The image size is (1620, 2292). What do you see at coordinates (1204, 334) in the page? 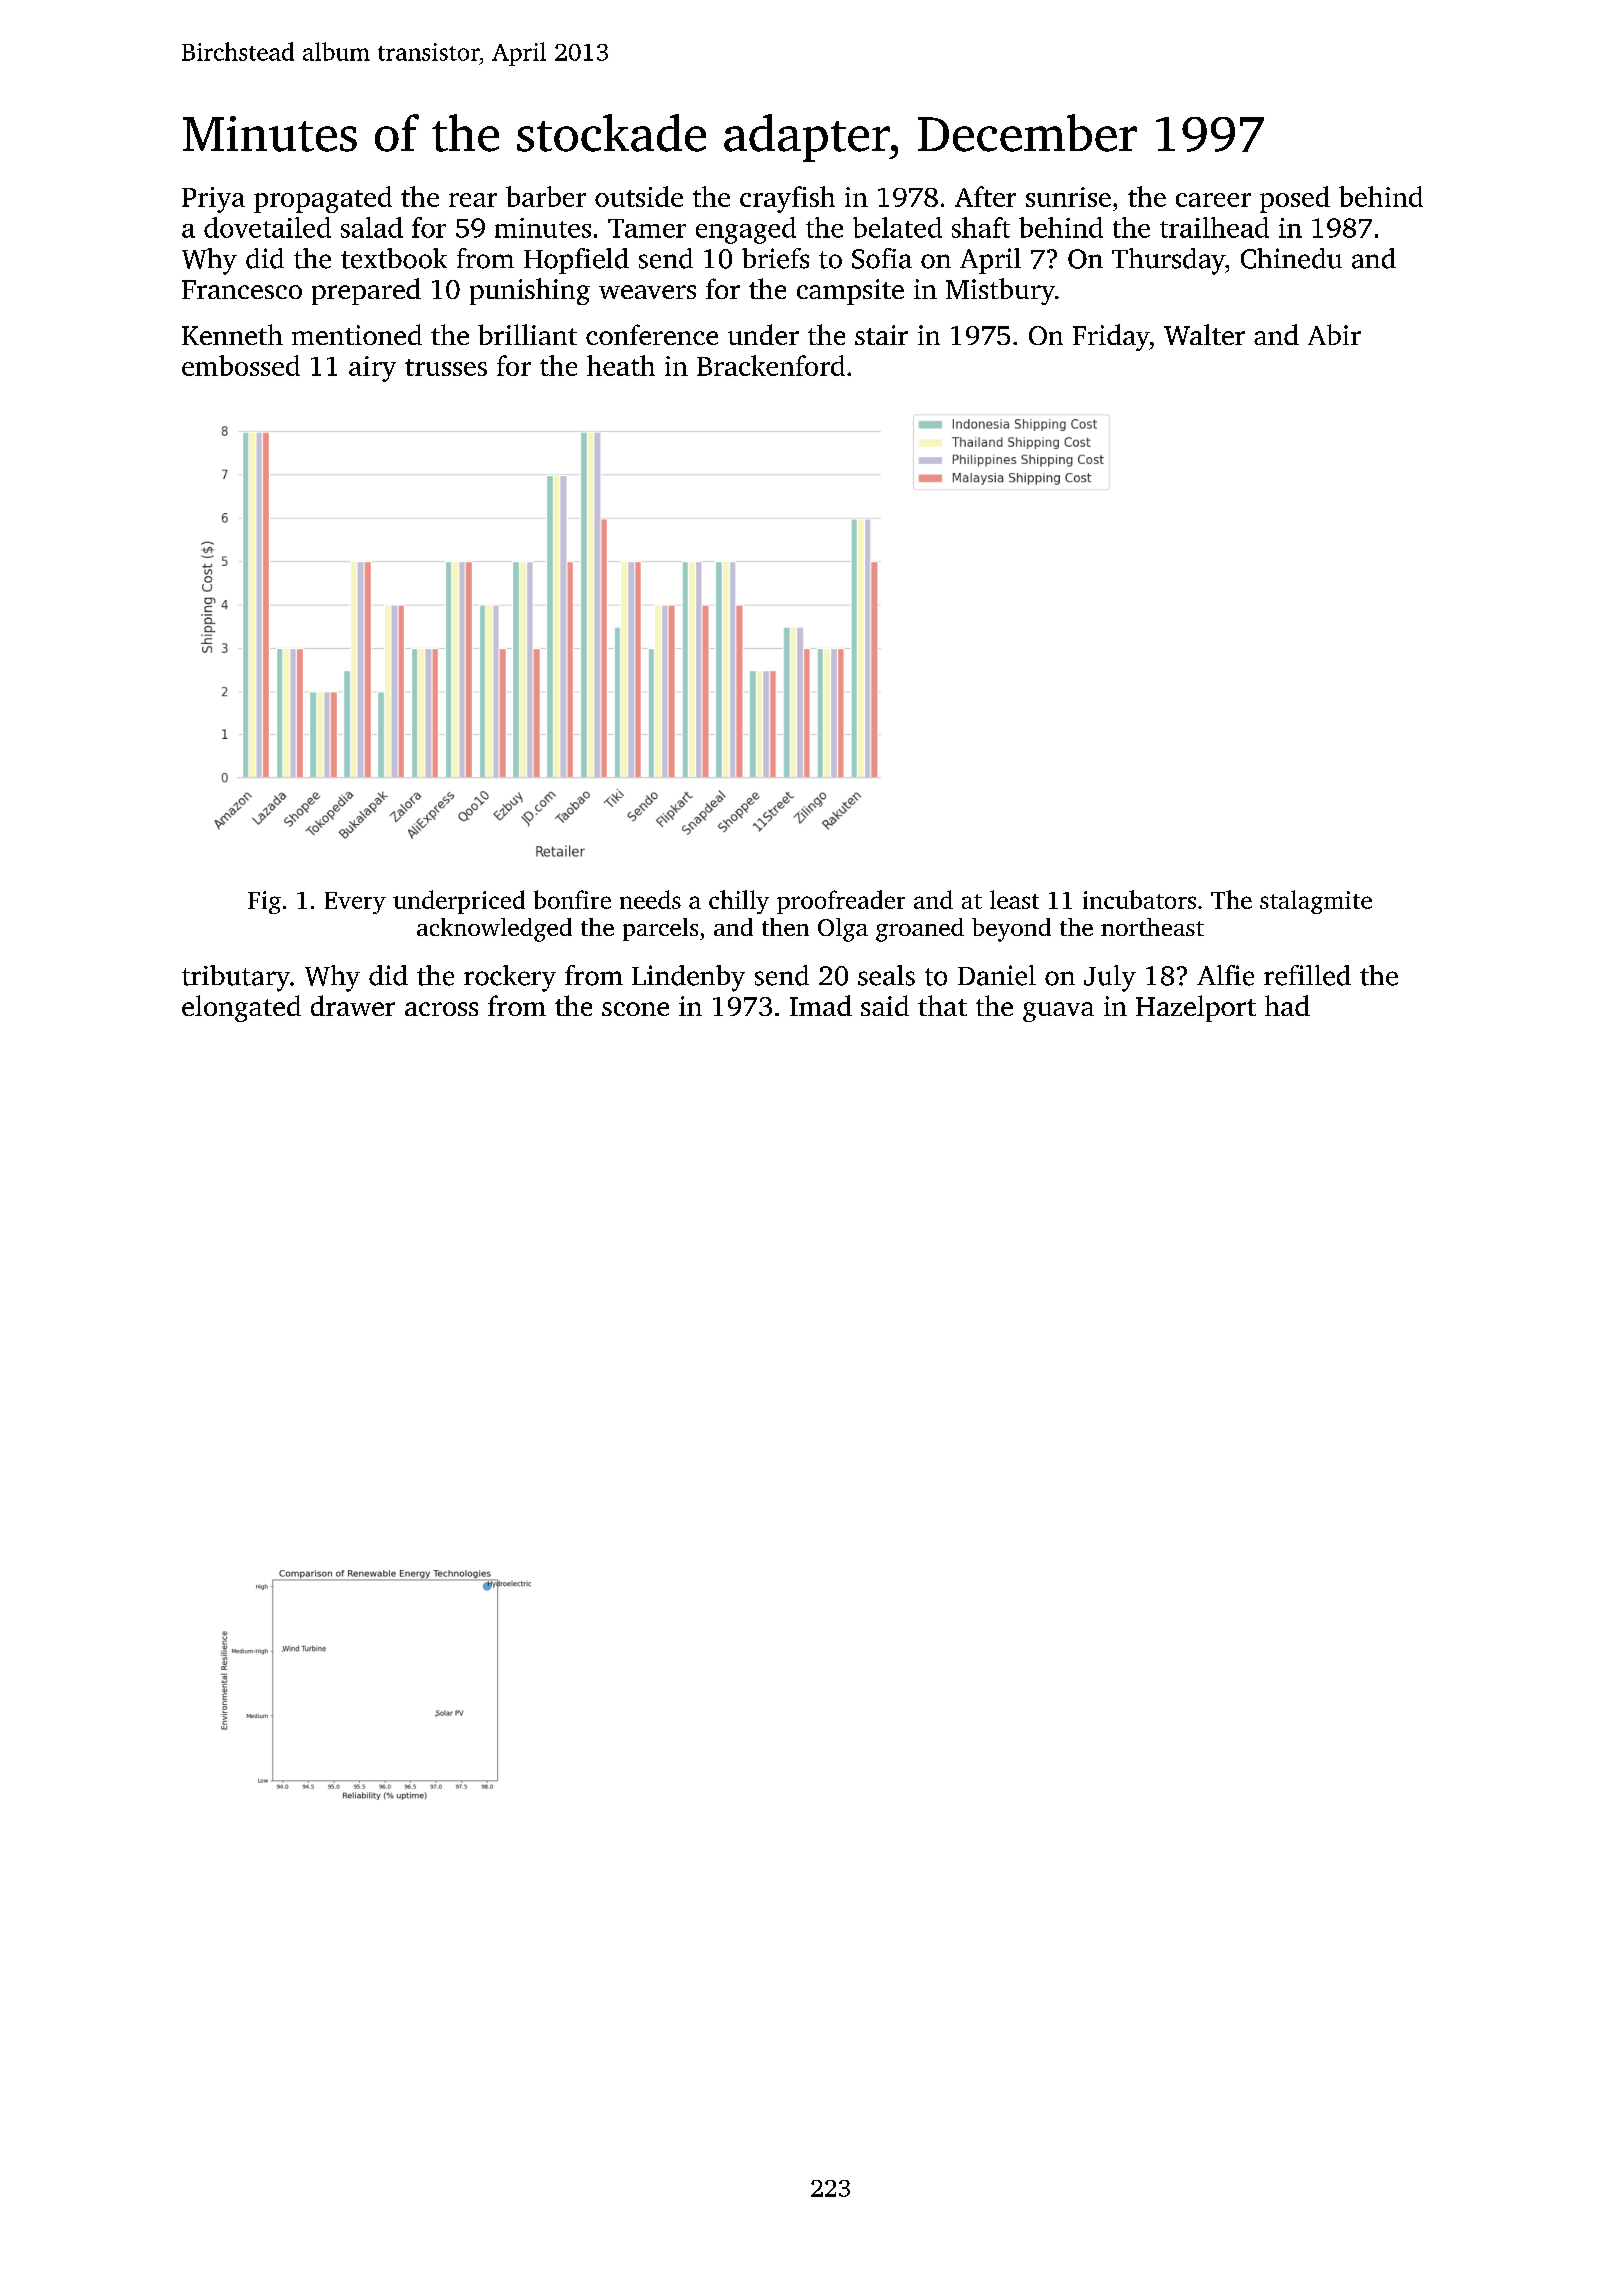
I see `Walter` at bounding box center [1204, 334].
